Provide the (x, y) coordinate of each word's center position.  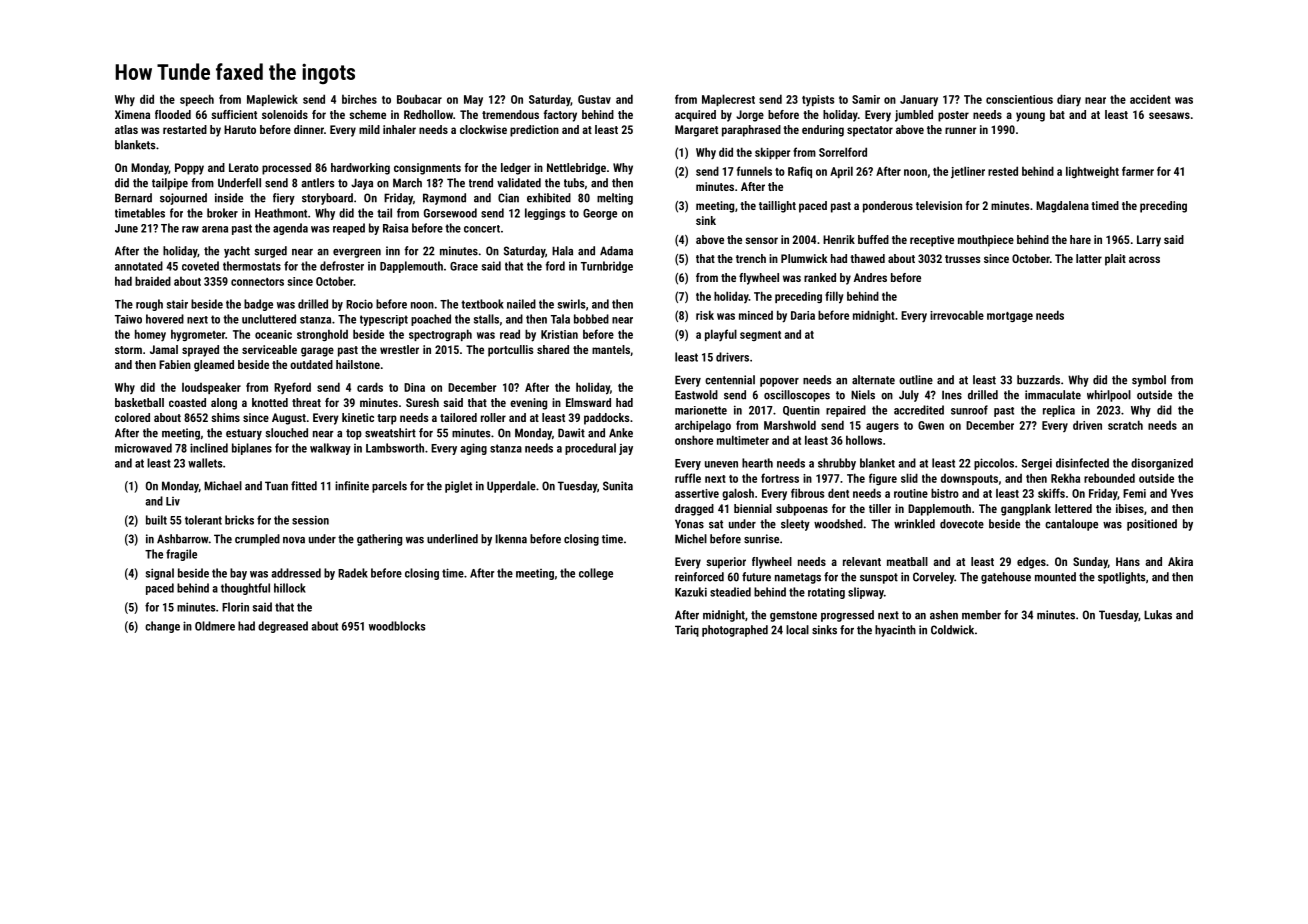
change (162, 627)
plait (1115, 260)
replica (1059, 411)
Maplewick (272, 100)
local (797, 630)
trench (751, 258)
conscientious (1019, 99)
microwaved (143, 448)
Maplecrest (728, 100)
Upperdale (511, 487)
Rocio (359, 304)
